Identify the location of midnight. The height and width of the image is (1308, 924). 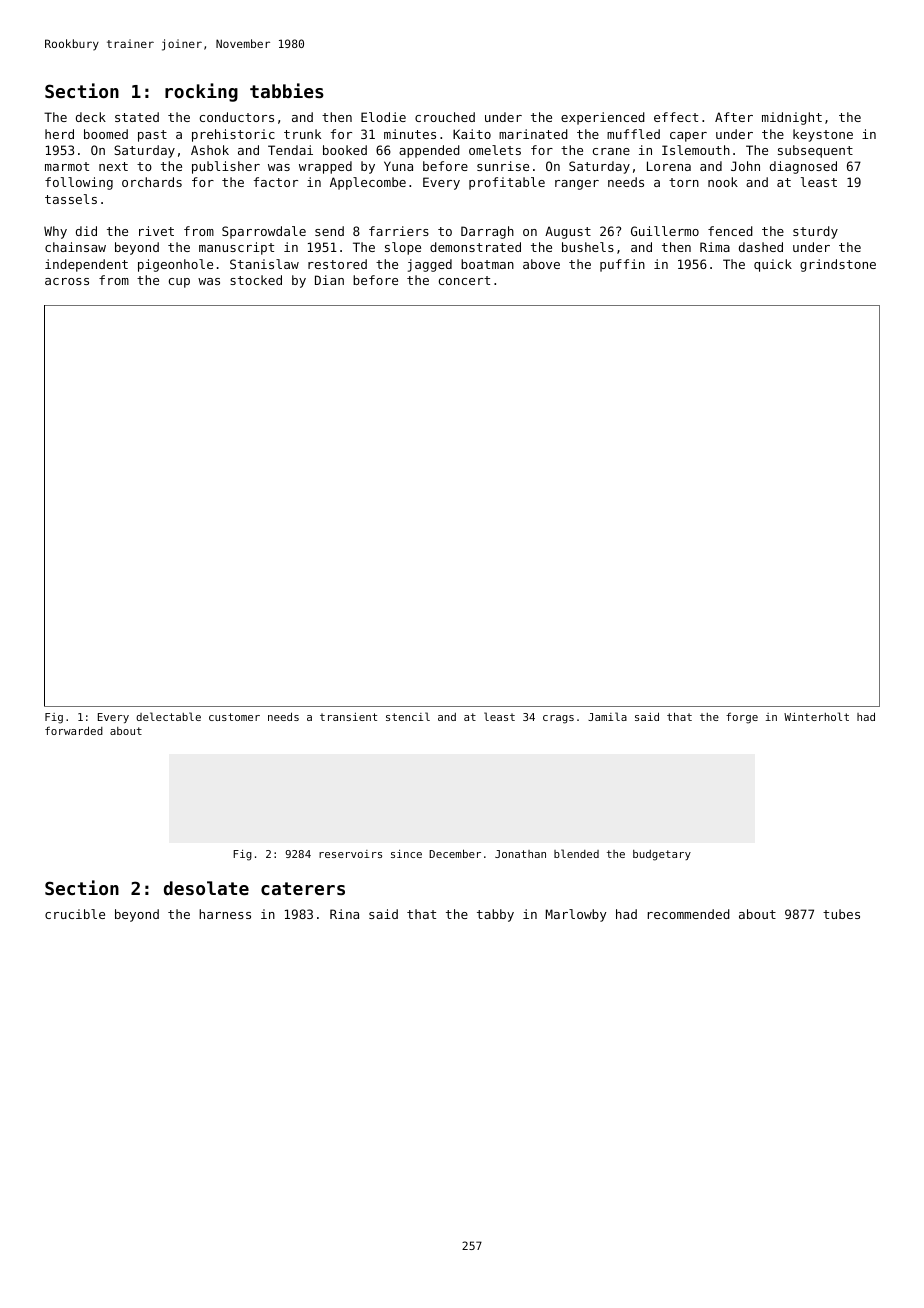
(792, 118).
